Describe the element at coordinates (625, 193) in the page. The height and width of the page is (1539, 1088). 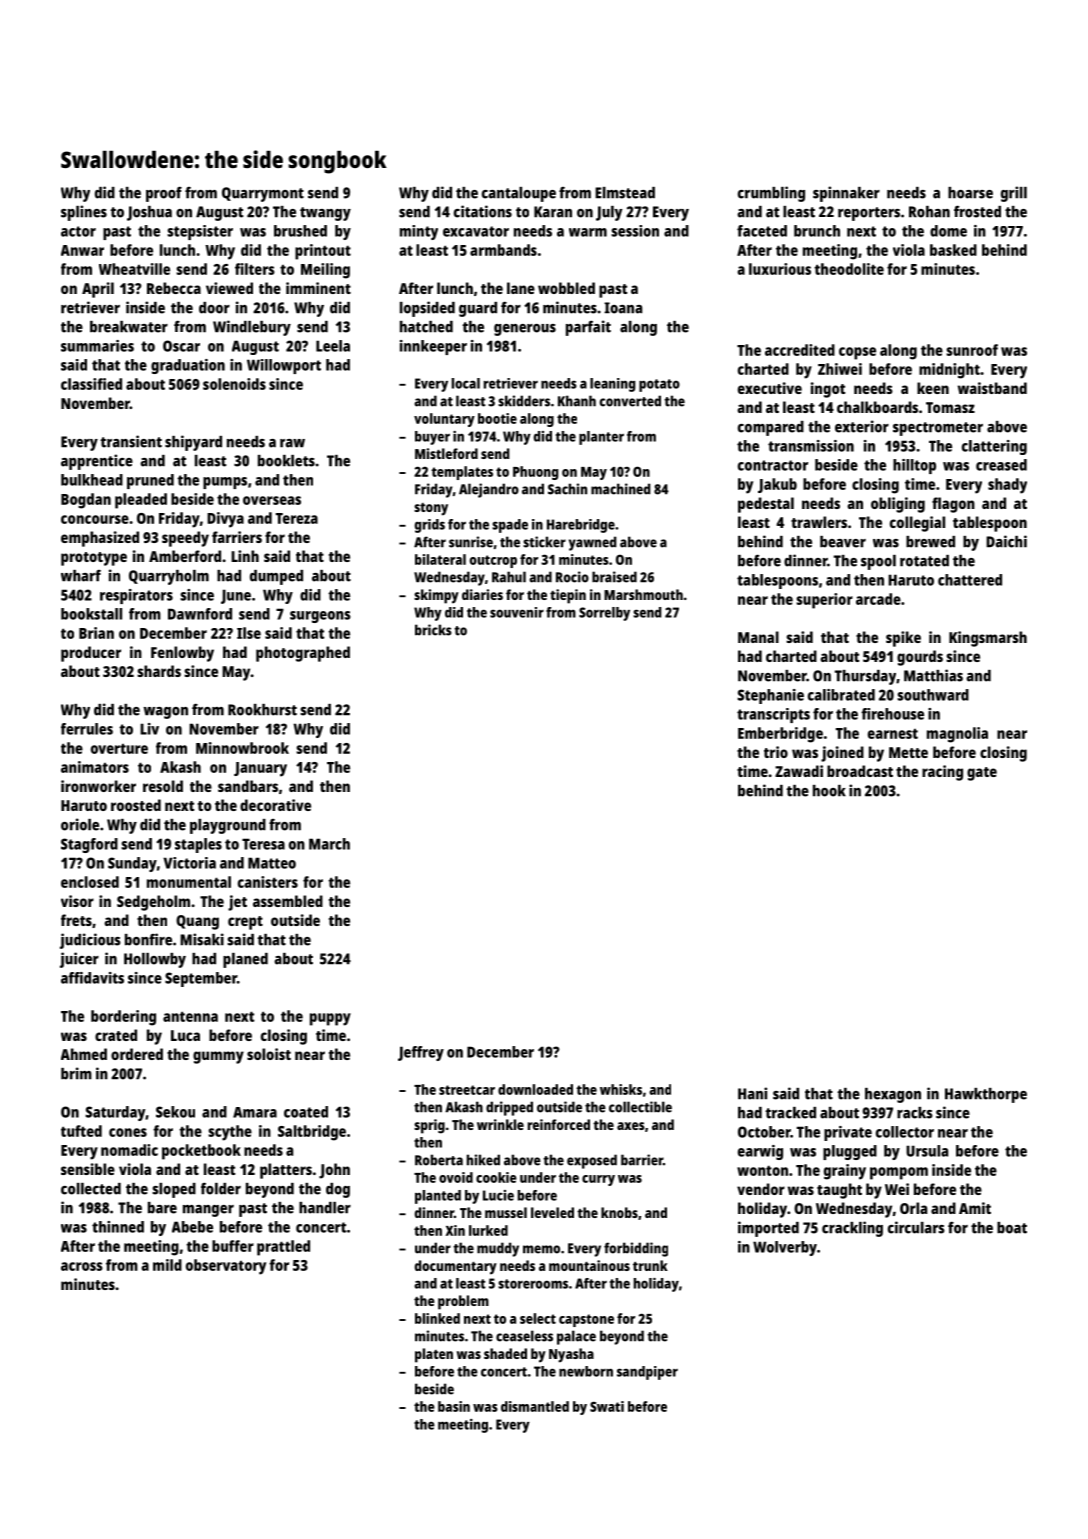
I see `Elmstead` at that location.
